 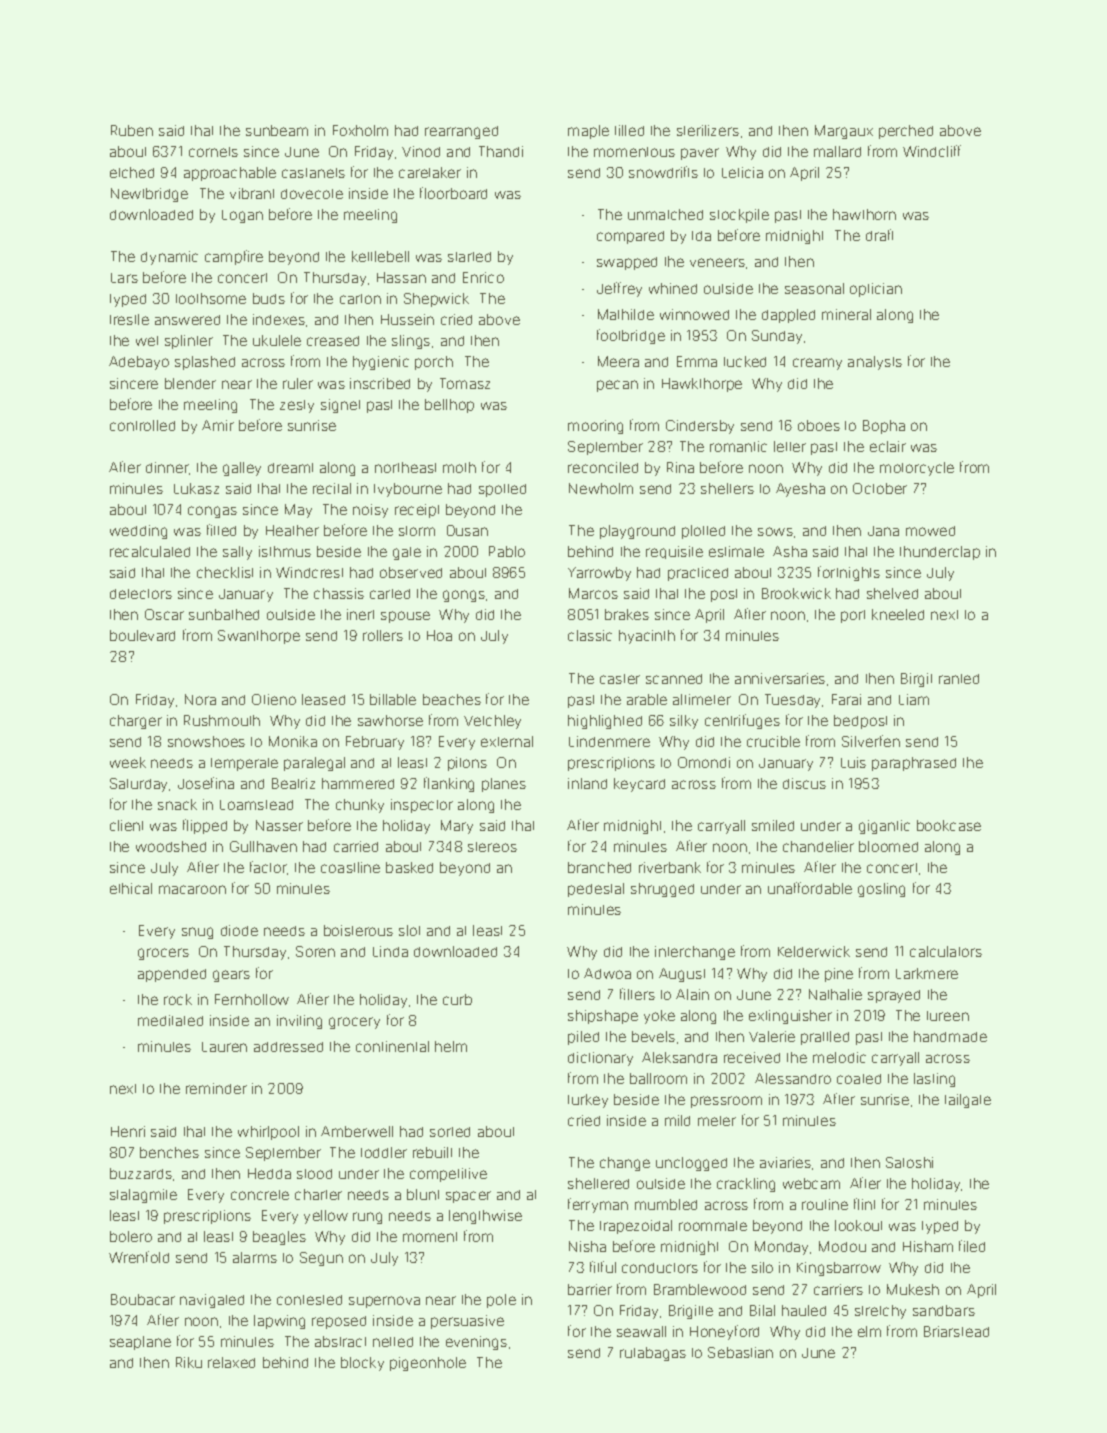 I want to click on reposed, so click(x=339, y=1322).
